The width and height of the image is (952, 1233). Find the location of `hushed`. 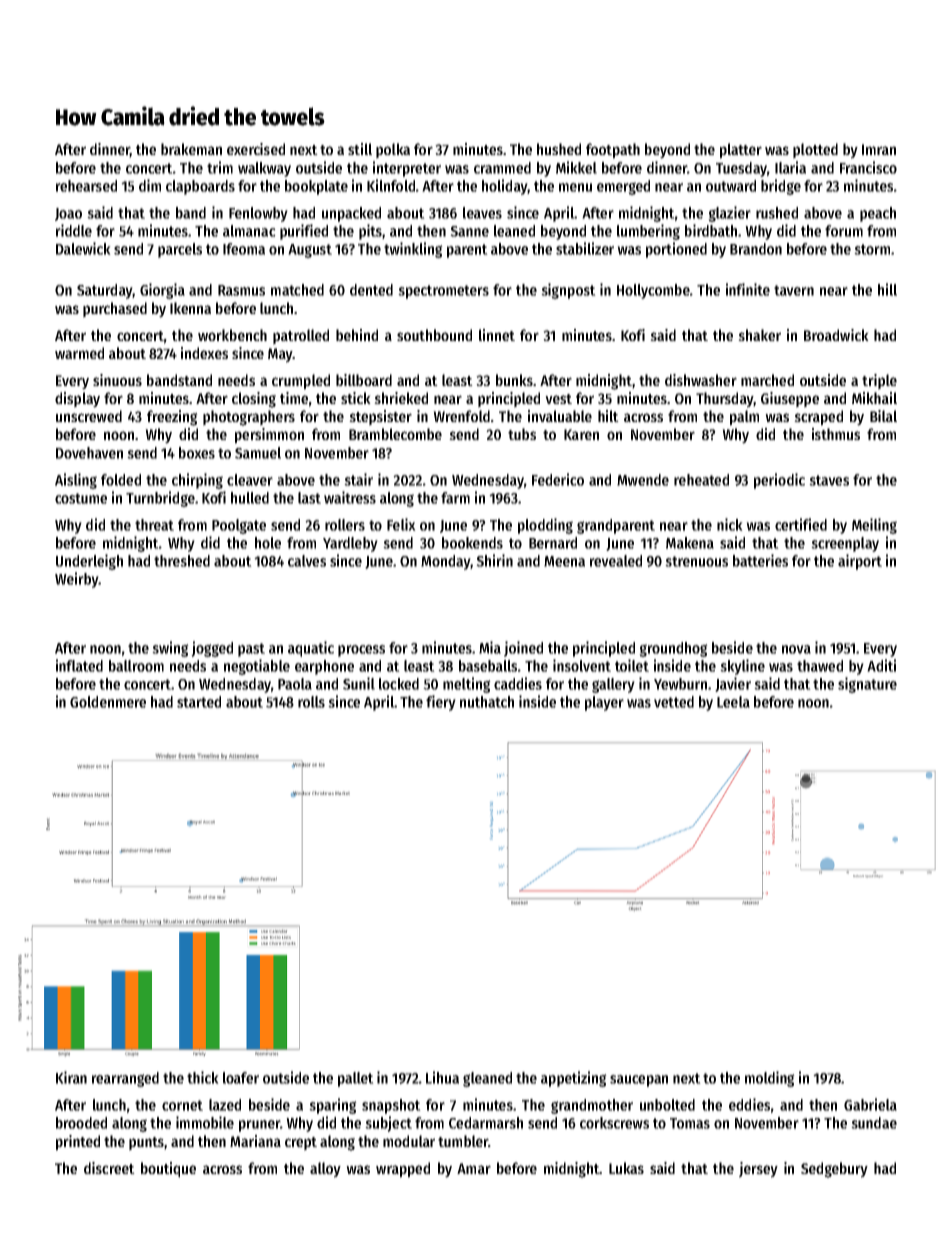

hushed is located at coordinates (559, 149).
